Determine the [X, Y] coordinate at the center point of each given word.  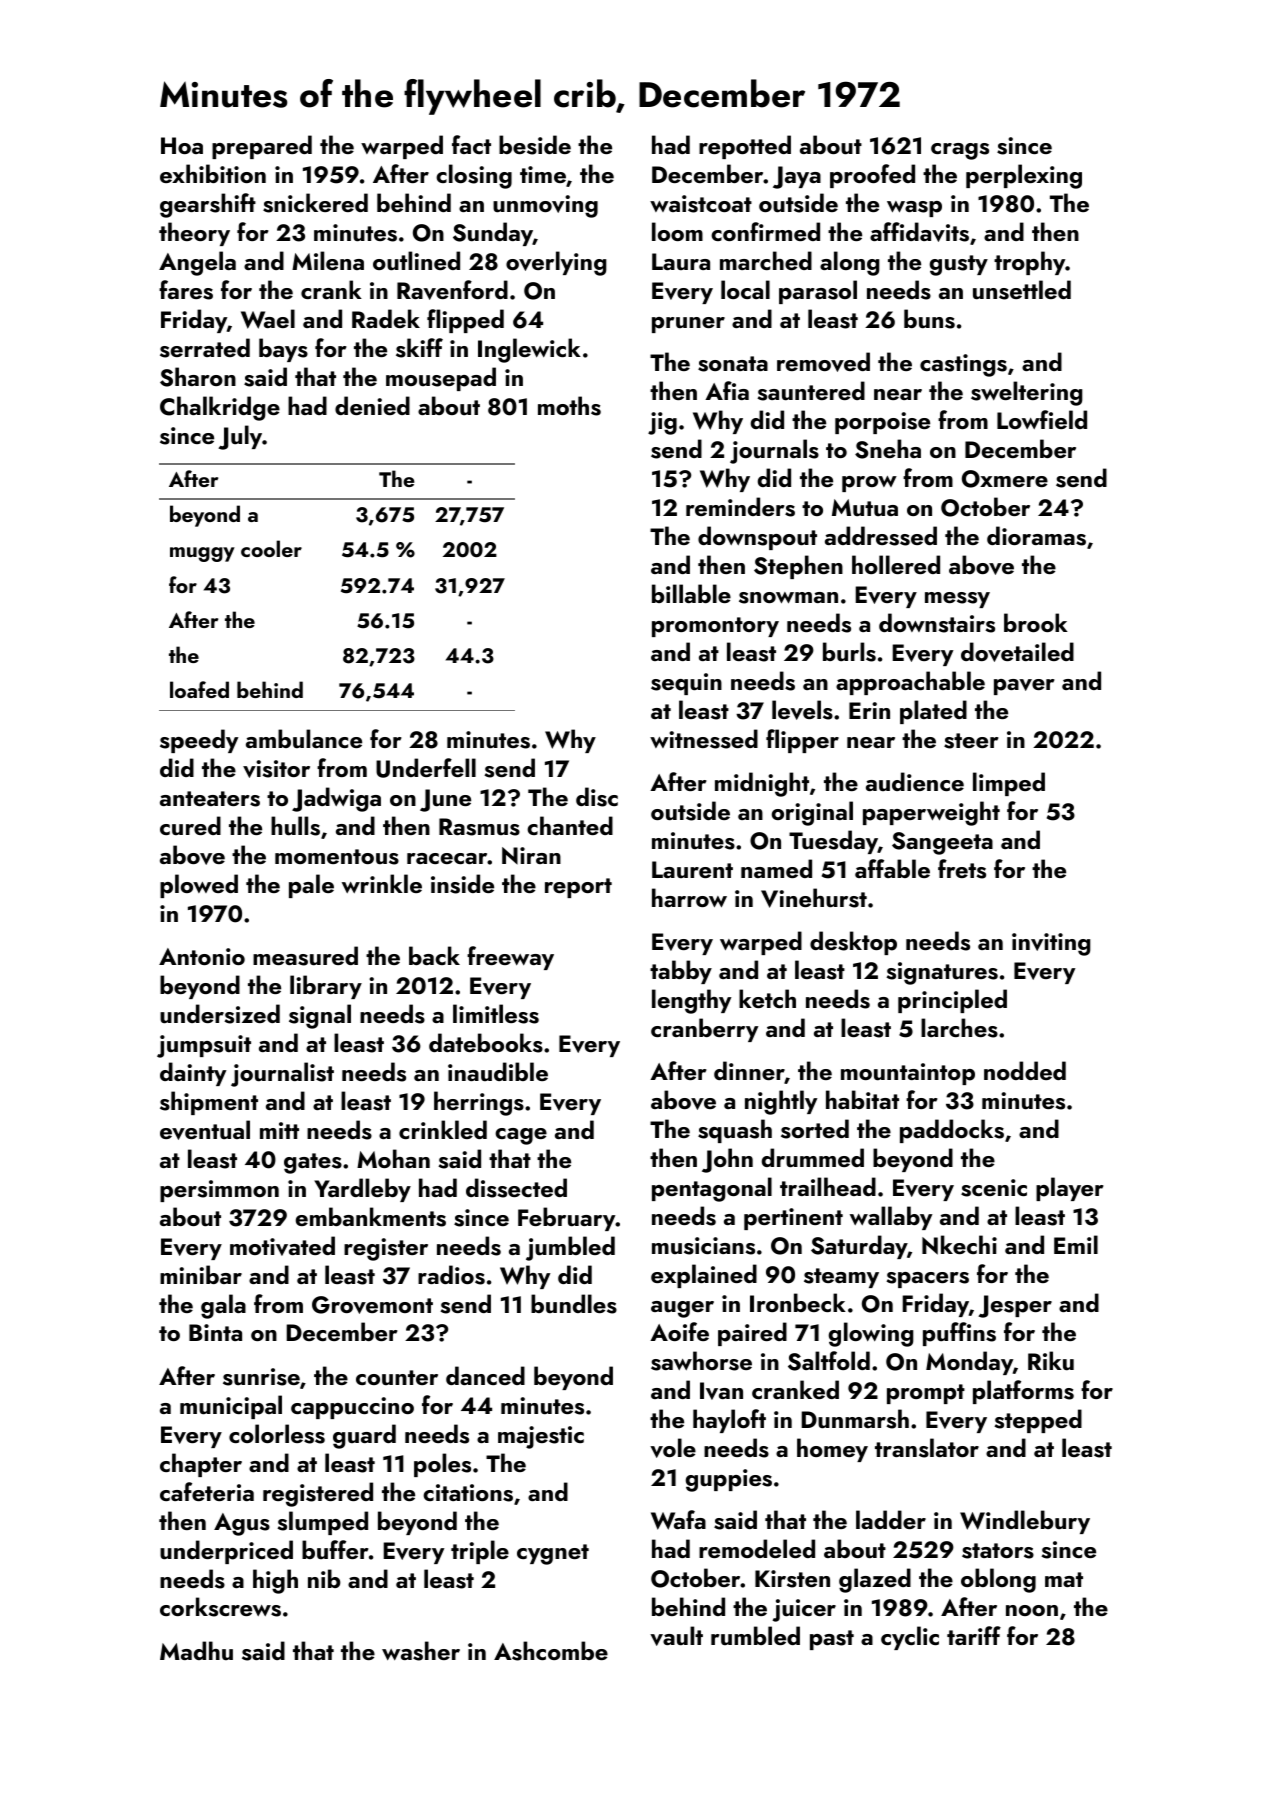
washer [421, 1651]
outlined [416, 261]
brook [1036, 622]
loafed [199, 689]
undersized [220, 1014]
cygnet [553, 1554]
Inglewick [529, 350]
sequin [686, 684]
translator [927, 1448]
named [776, 868]
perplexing [1024, 176]
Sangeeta [942, 843]
